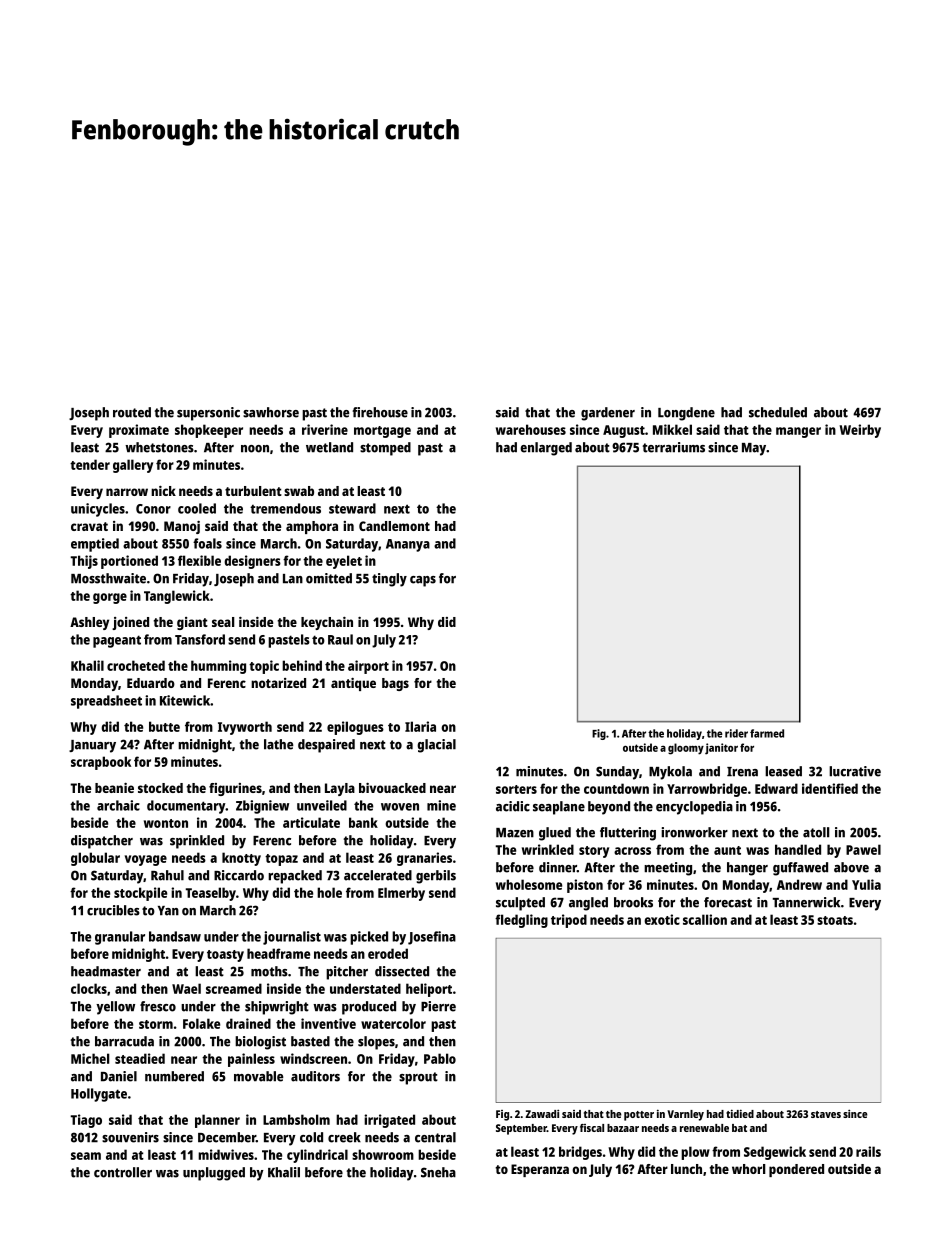 The width and height of the screenshot is (952, 1233). Describe the element at coordinates (516, 789) in the screenshot. I see `sorters` at that location.
